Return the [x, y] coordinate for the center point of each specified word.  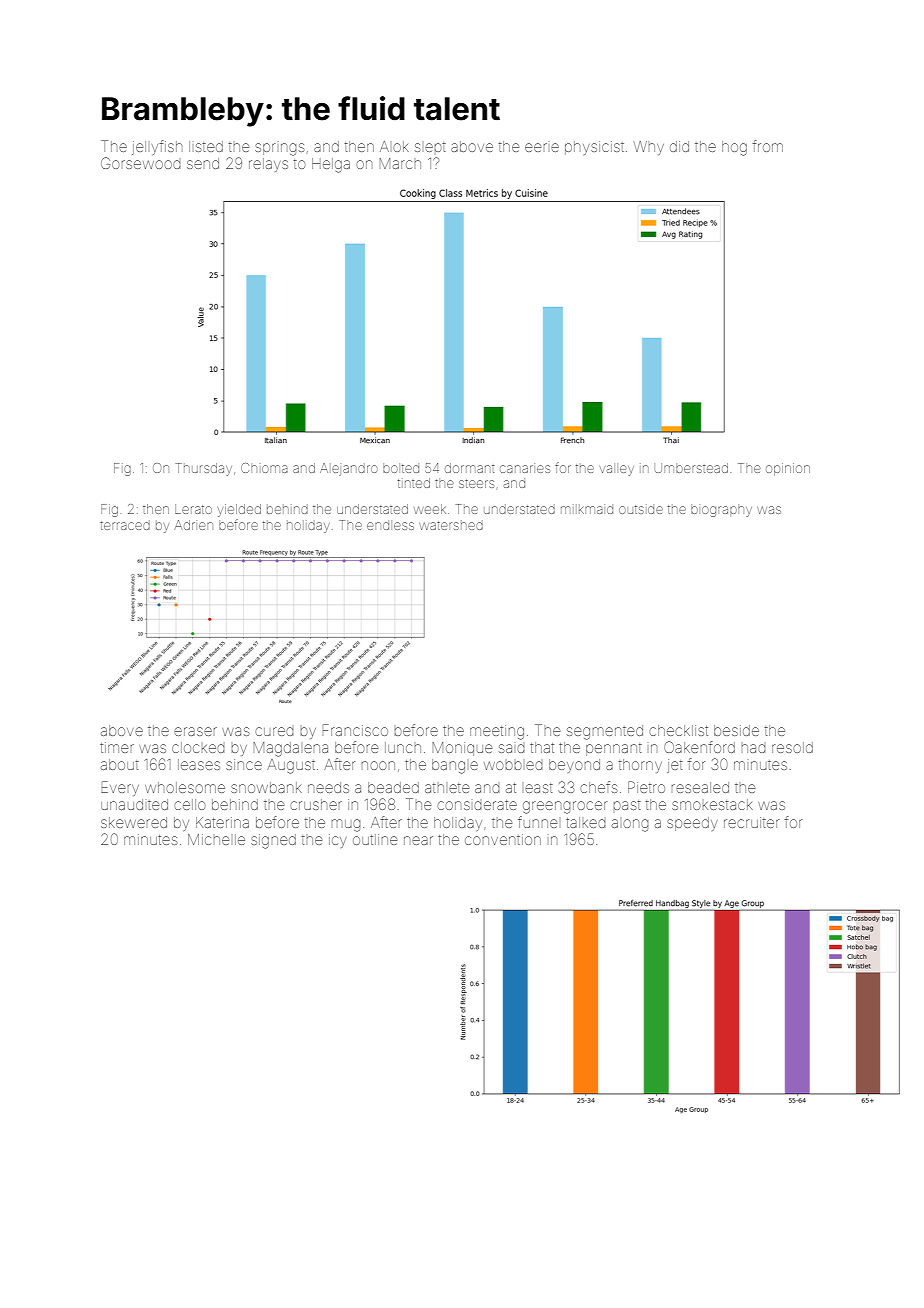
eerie [542, 147]
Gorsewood [141, 163]
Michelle [216, 839]
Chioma [264, 468]
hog [734, 148]
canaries [525, 469]
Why [649, 148]
